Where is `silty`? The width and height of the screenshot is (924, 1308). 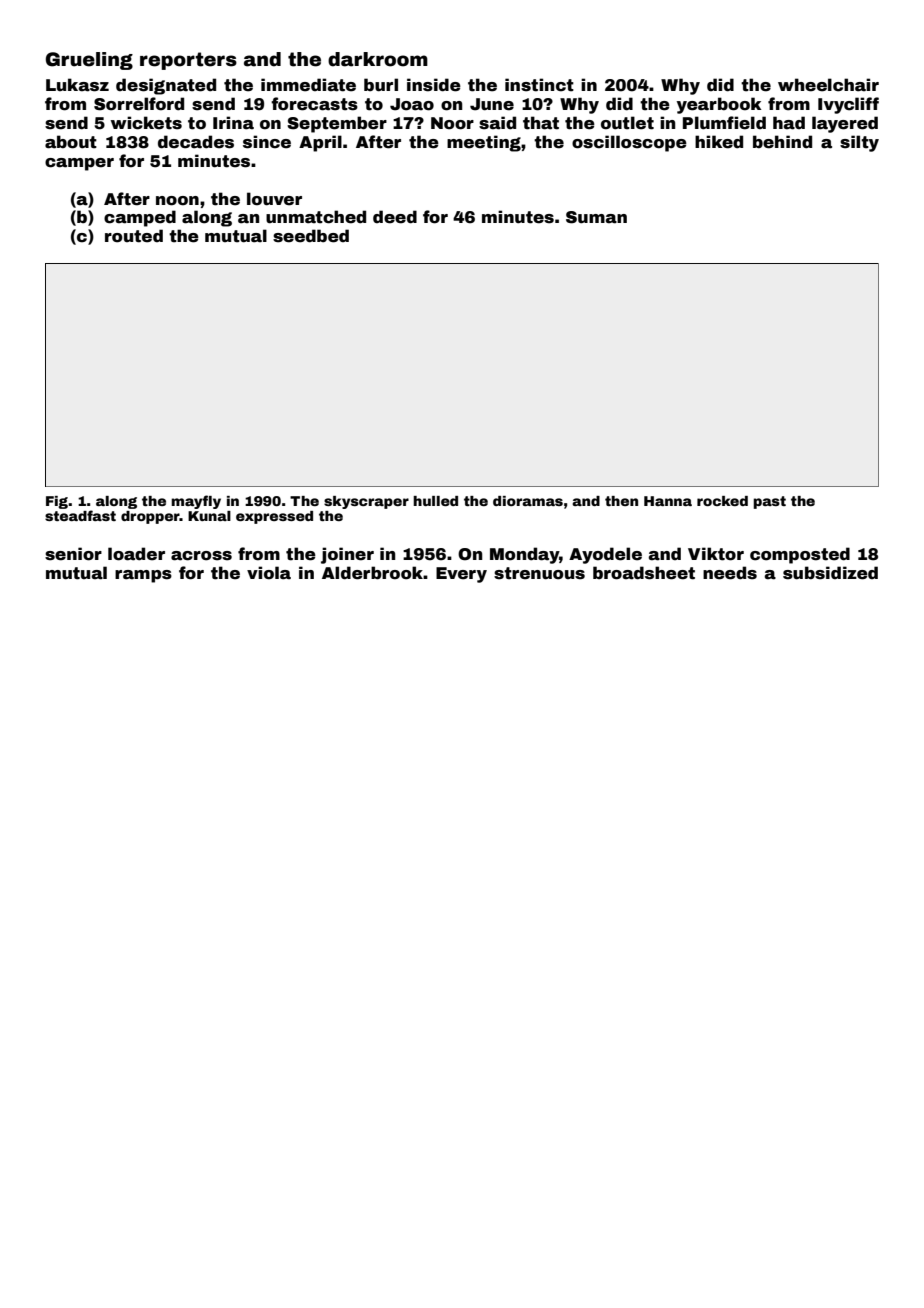
silty is located at coordinates (859, 143).
